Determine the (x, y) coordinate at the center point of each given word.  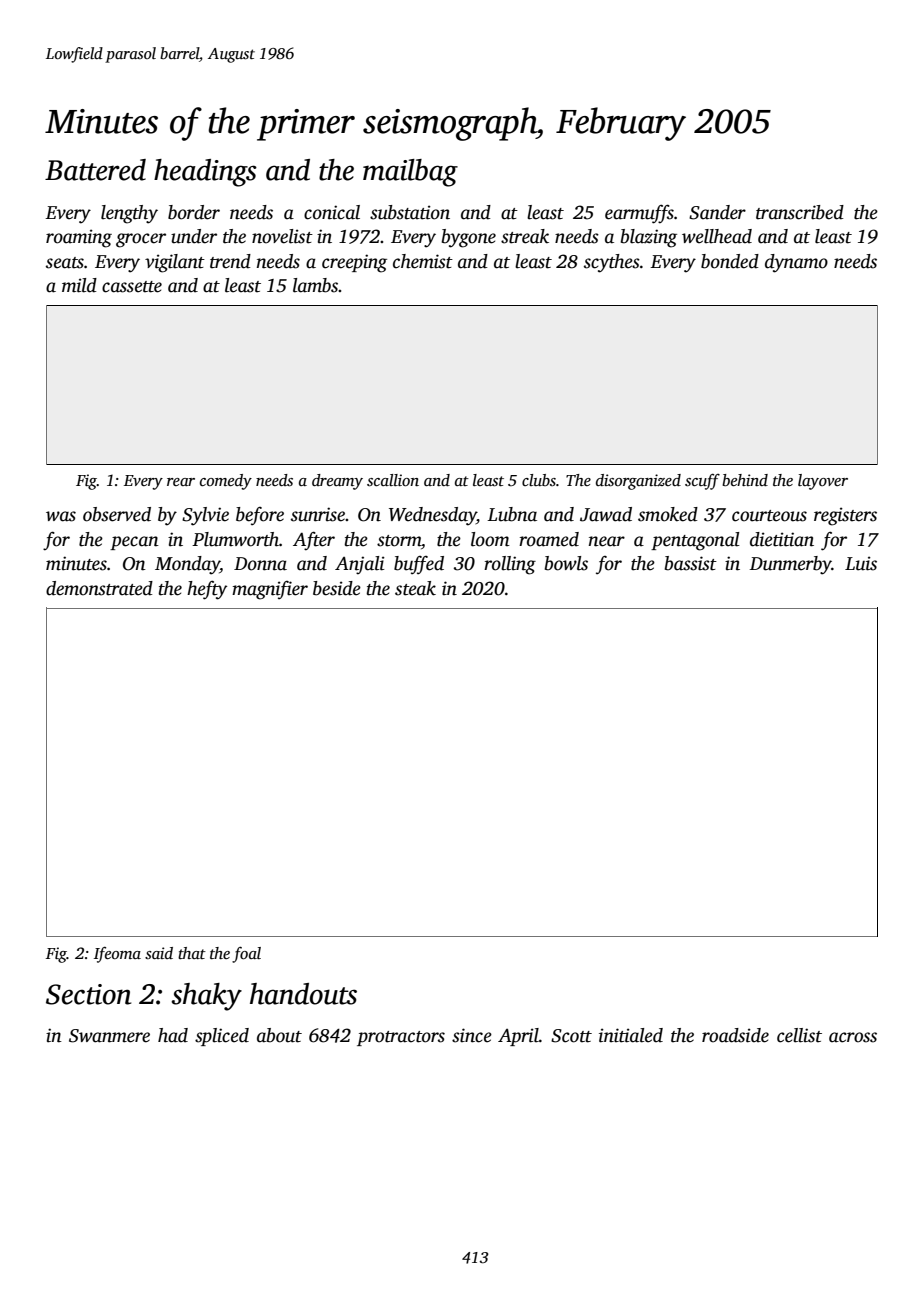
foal (246, 954)
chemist (423, 261)
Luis (861, 563)
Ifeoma (117, 955)
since (472, 1035)
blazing (649, 238)
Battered (95, 170)
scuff (702, 482)
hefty (207, 590)
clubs (539, 480)
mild (79, 285)
